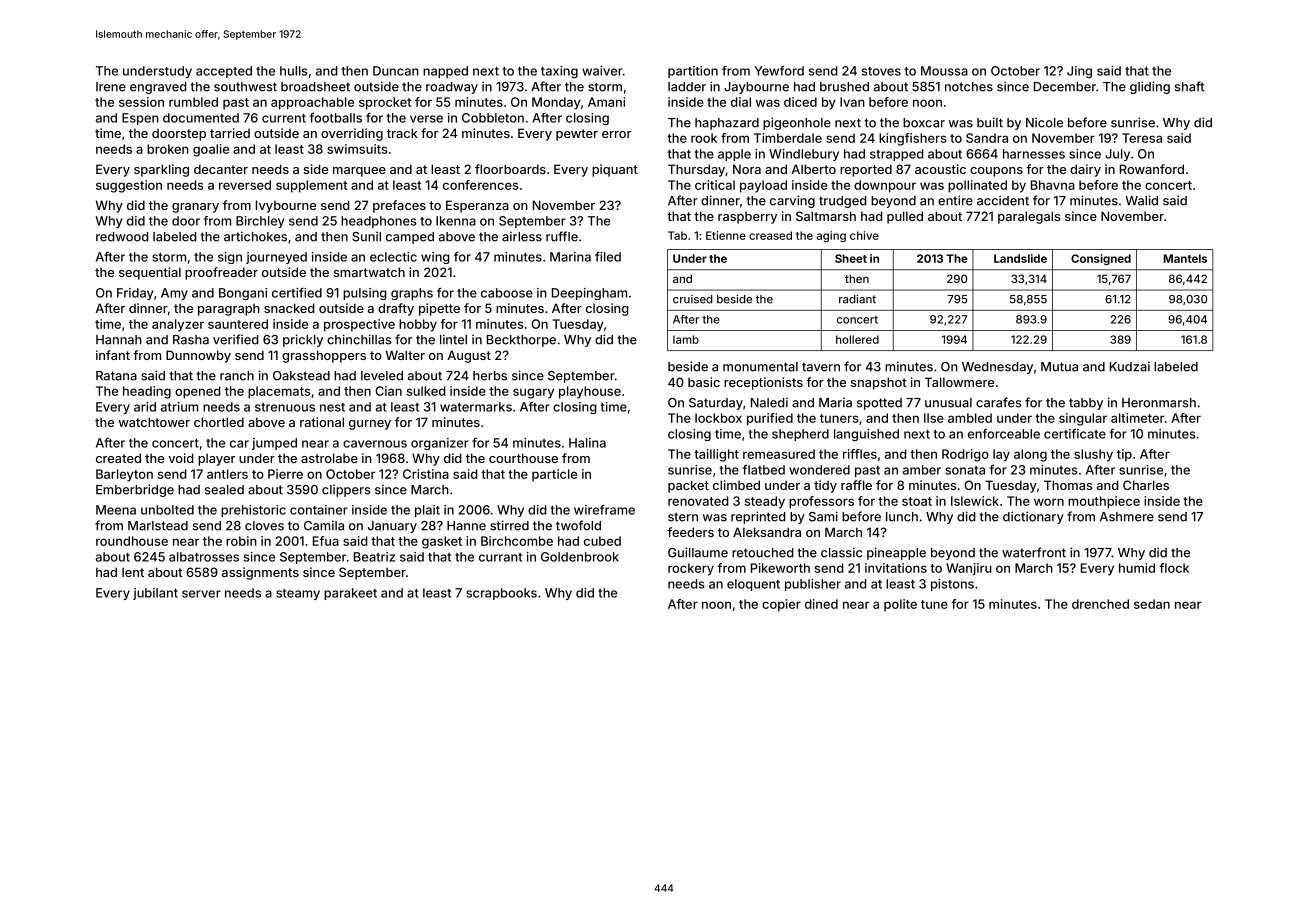 Image resolution: width=1308 pixels, height=924 pixels. I want to click on copier, so click(781, 605).
